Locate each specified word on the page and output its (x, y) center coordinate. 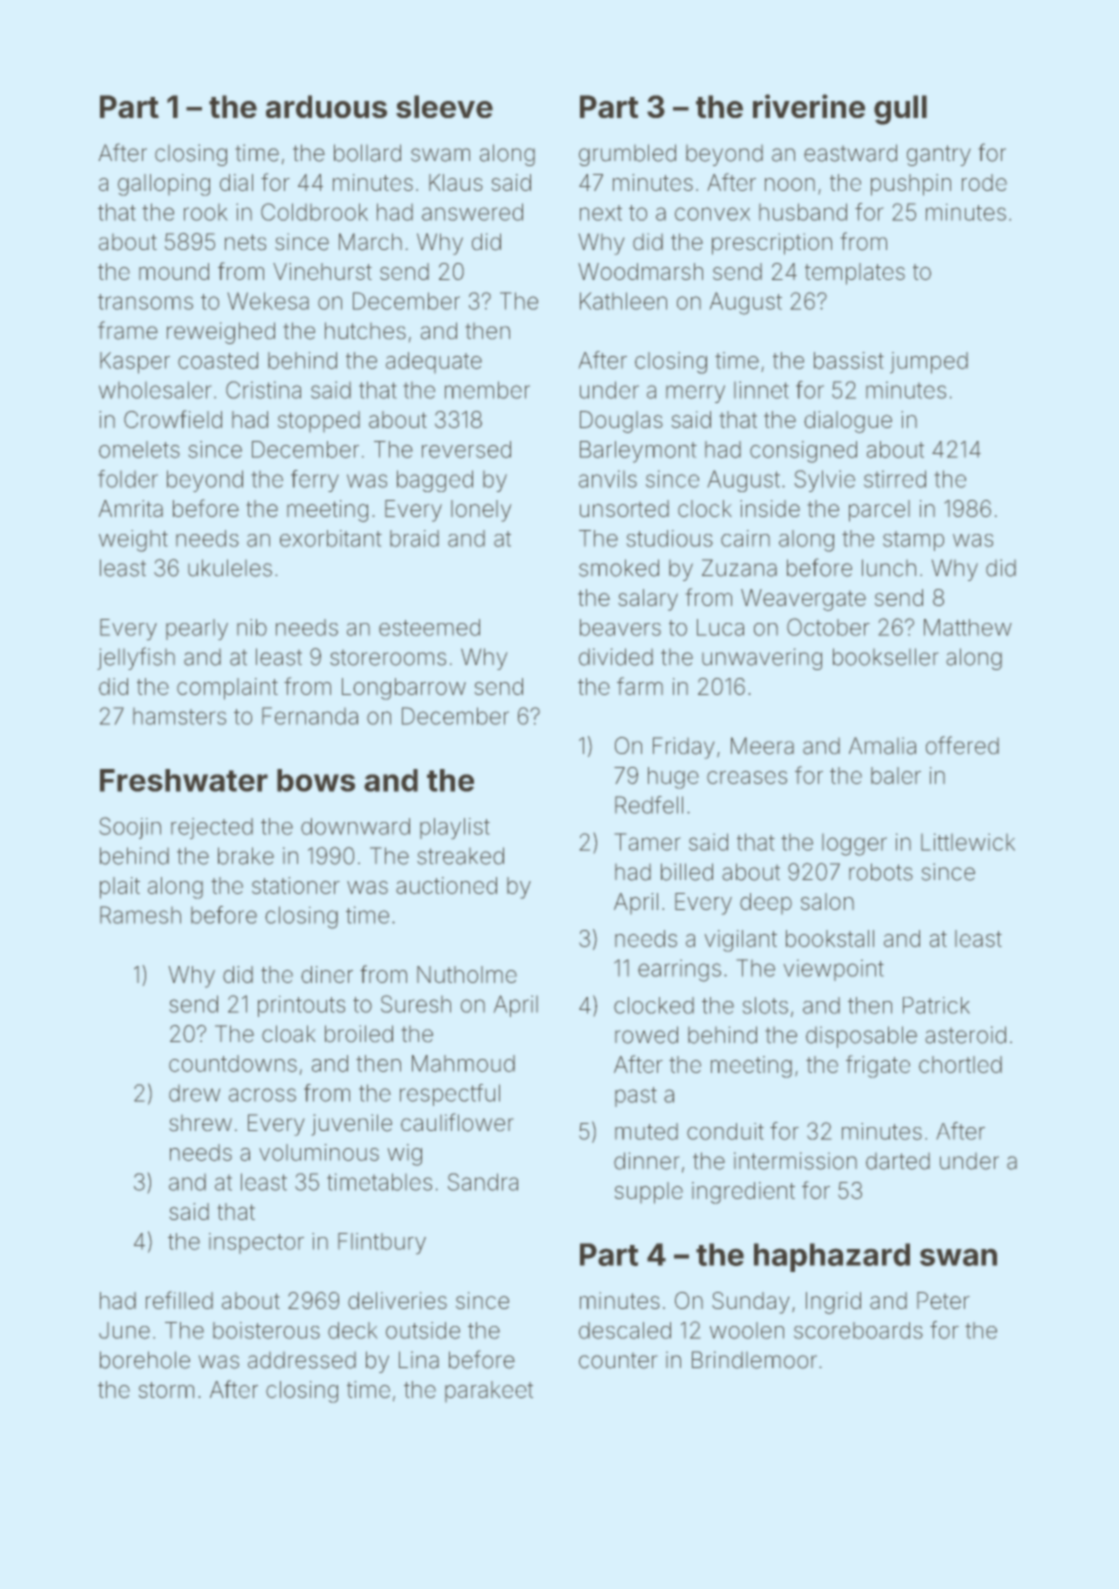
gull (900, 110)
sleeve (444, 106)
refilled (179, 1300)
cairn (745, 538)
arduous (326, 106)
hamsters (179, 716)
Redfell (649, 805)
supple (649, 1193)
